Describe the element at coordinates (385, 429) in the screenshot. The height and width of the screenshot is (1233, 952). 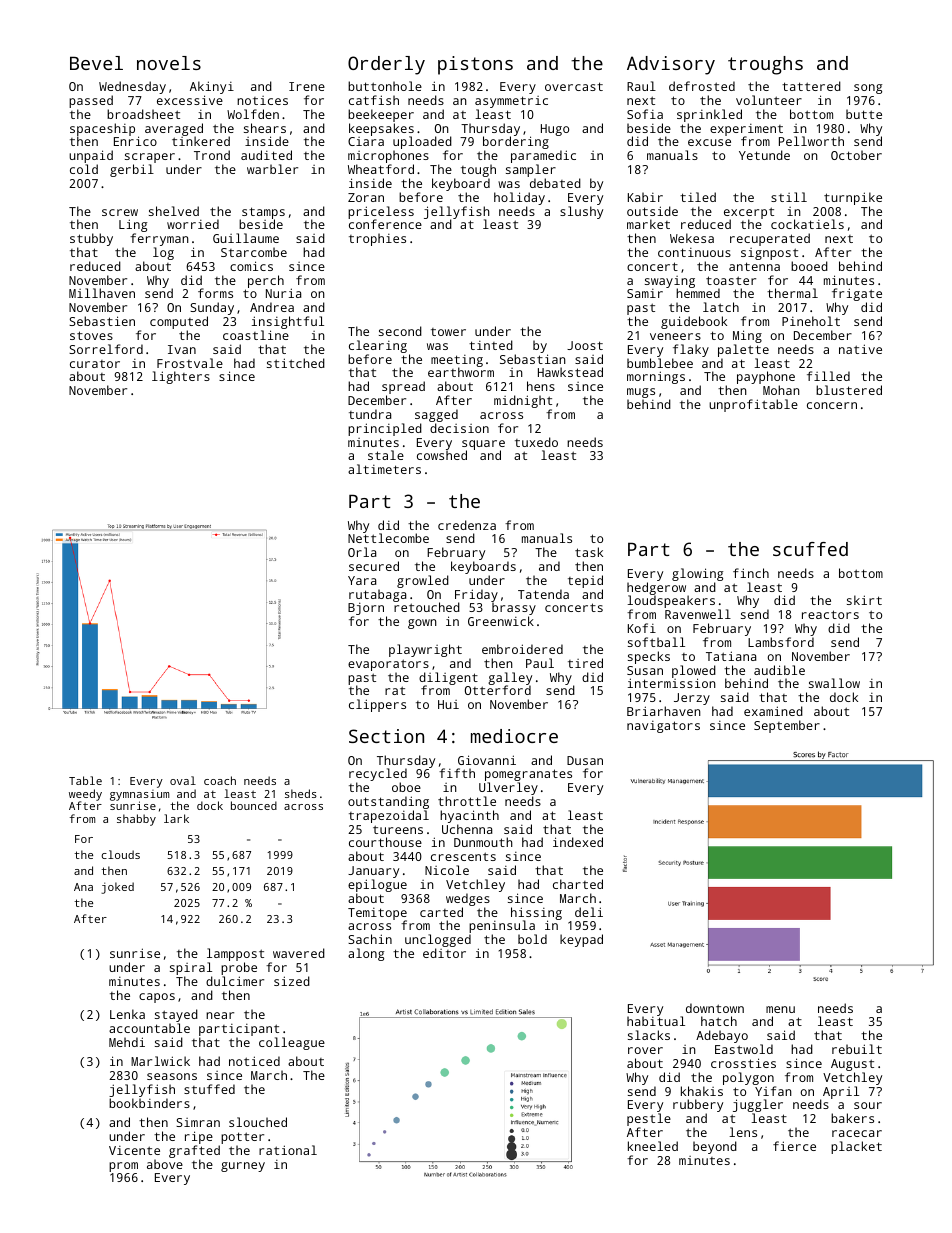
I see `principled` at that location.
